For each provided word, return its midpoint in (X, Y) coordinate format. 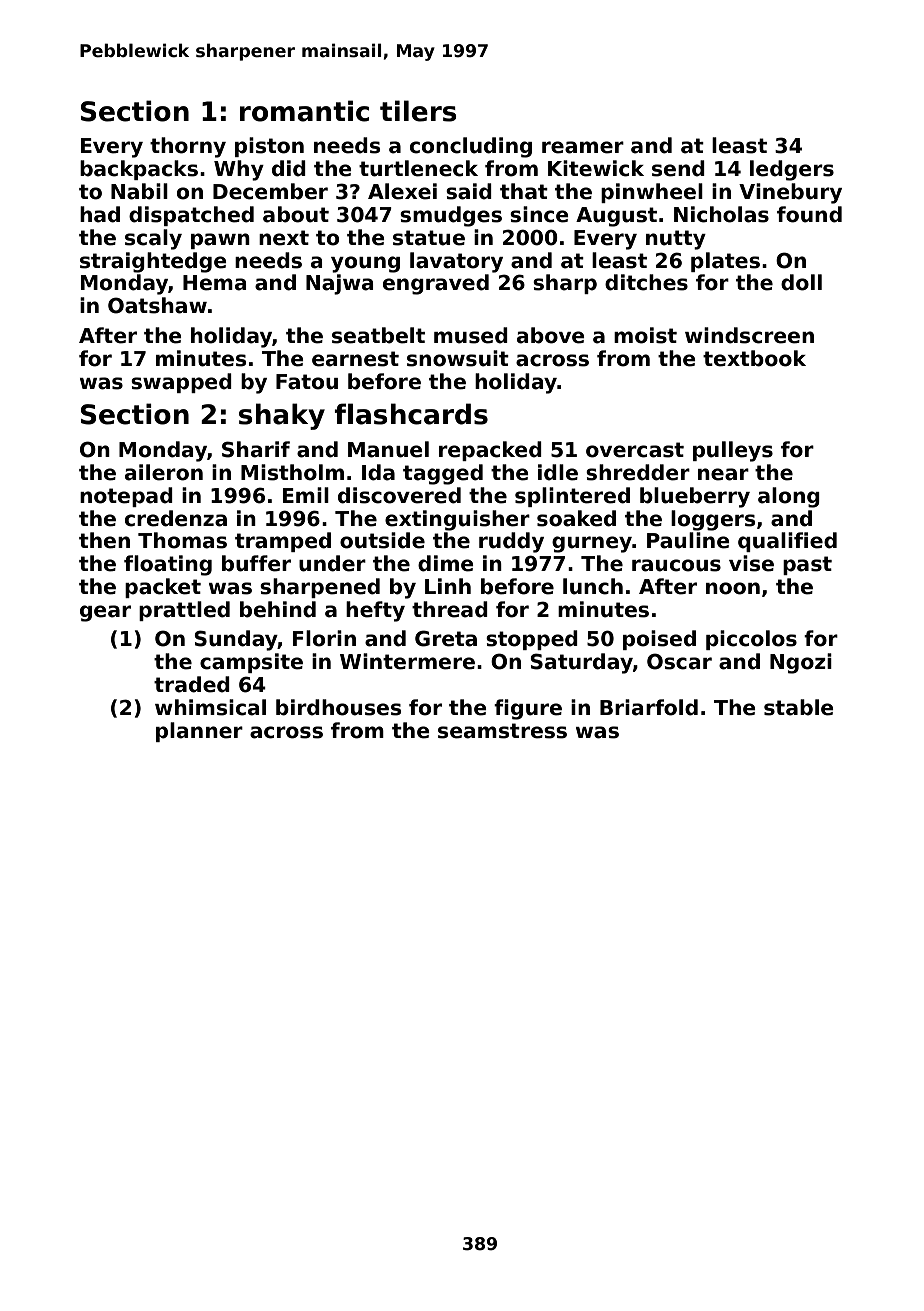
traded (192, 684)
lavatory (456, 262)
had (100, 214)
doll (801, 282)
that (524, 191)
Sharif (256, 449)
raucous (676, 565)
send (678, 168)
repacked (490, 451)
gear (105, 613)
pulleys (733, 451)
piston (269, 147)
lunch (593, 586)
